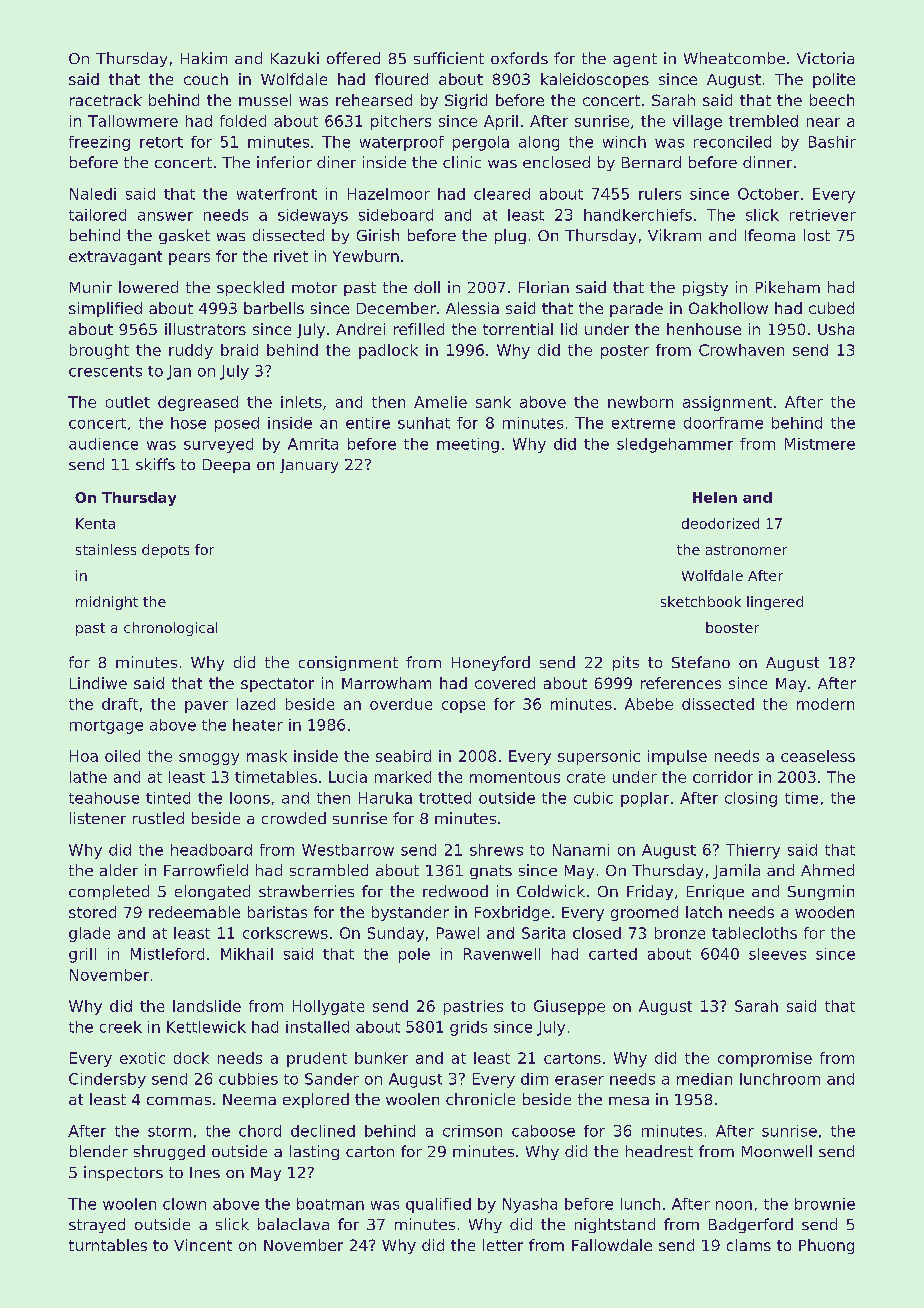 The height and width of the screenshot is (1308, 924). What do you see at coordinates (519, 58) in the screenshot?
I see `oxfords` at bounding box center [519, 58].
